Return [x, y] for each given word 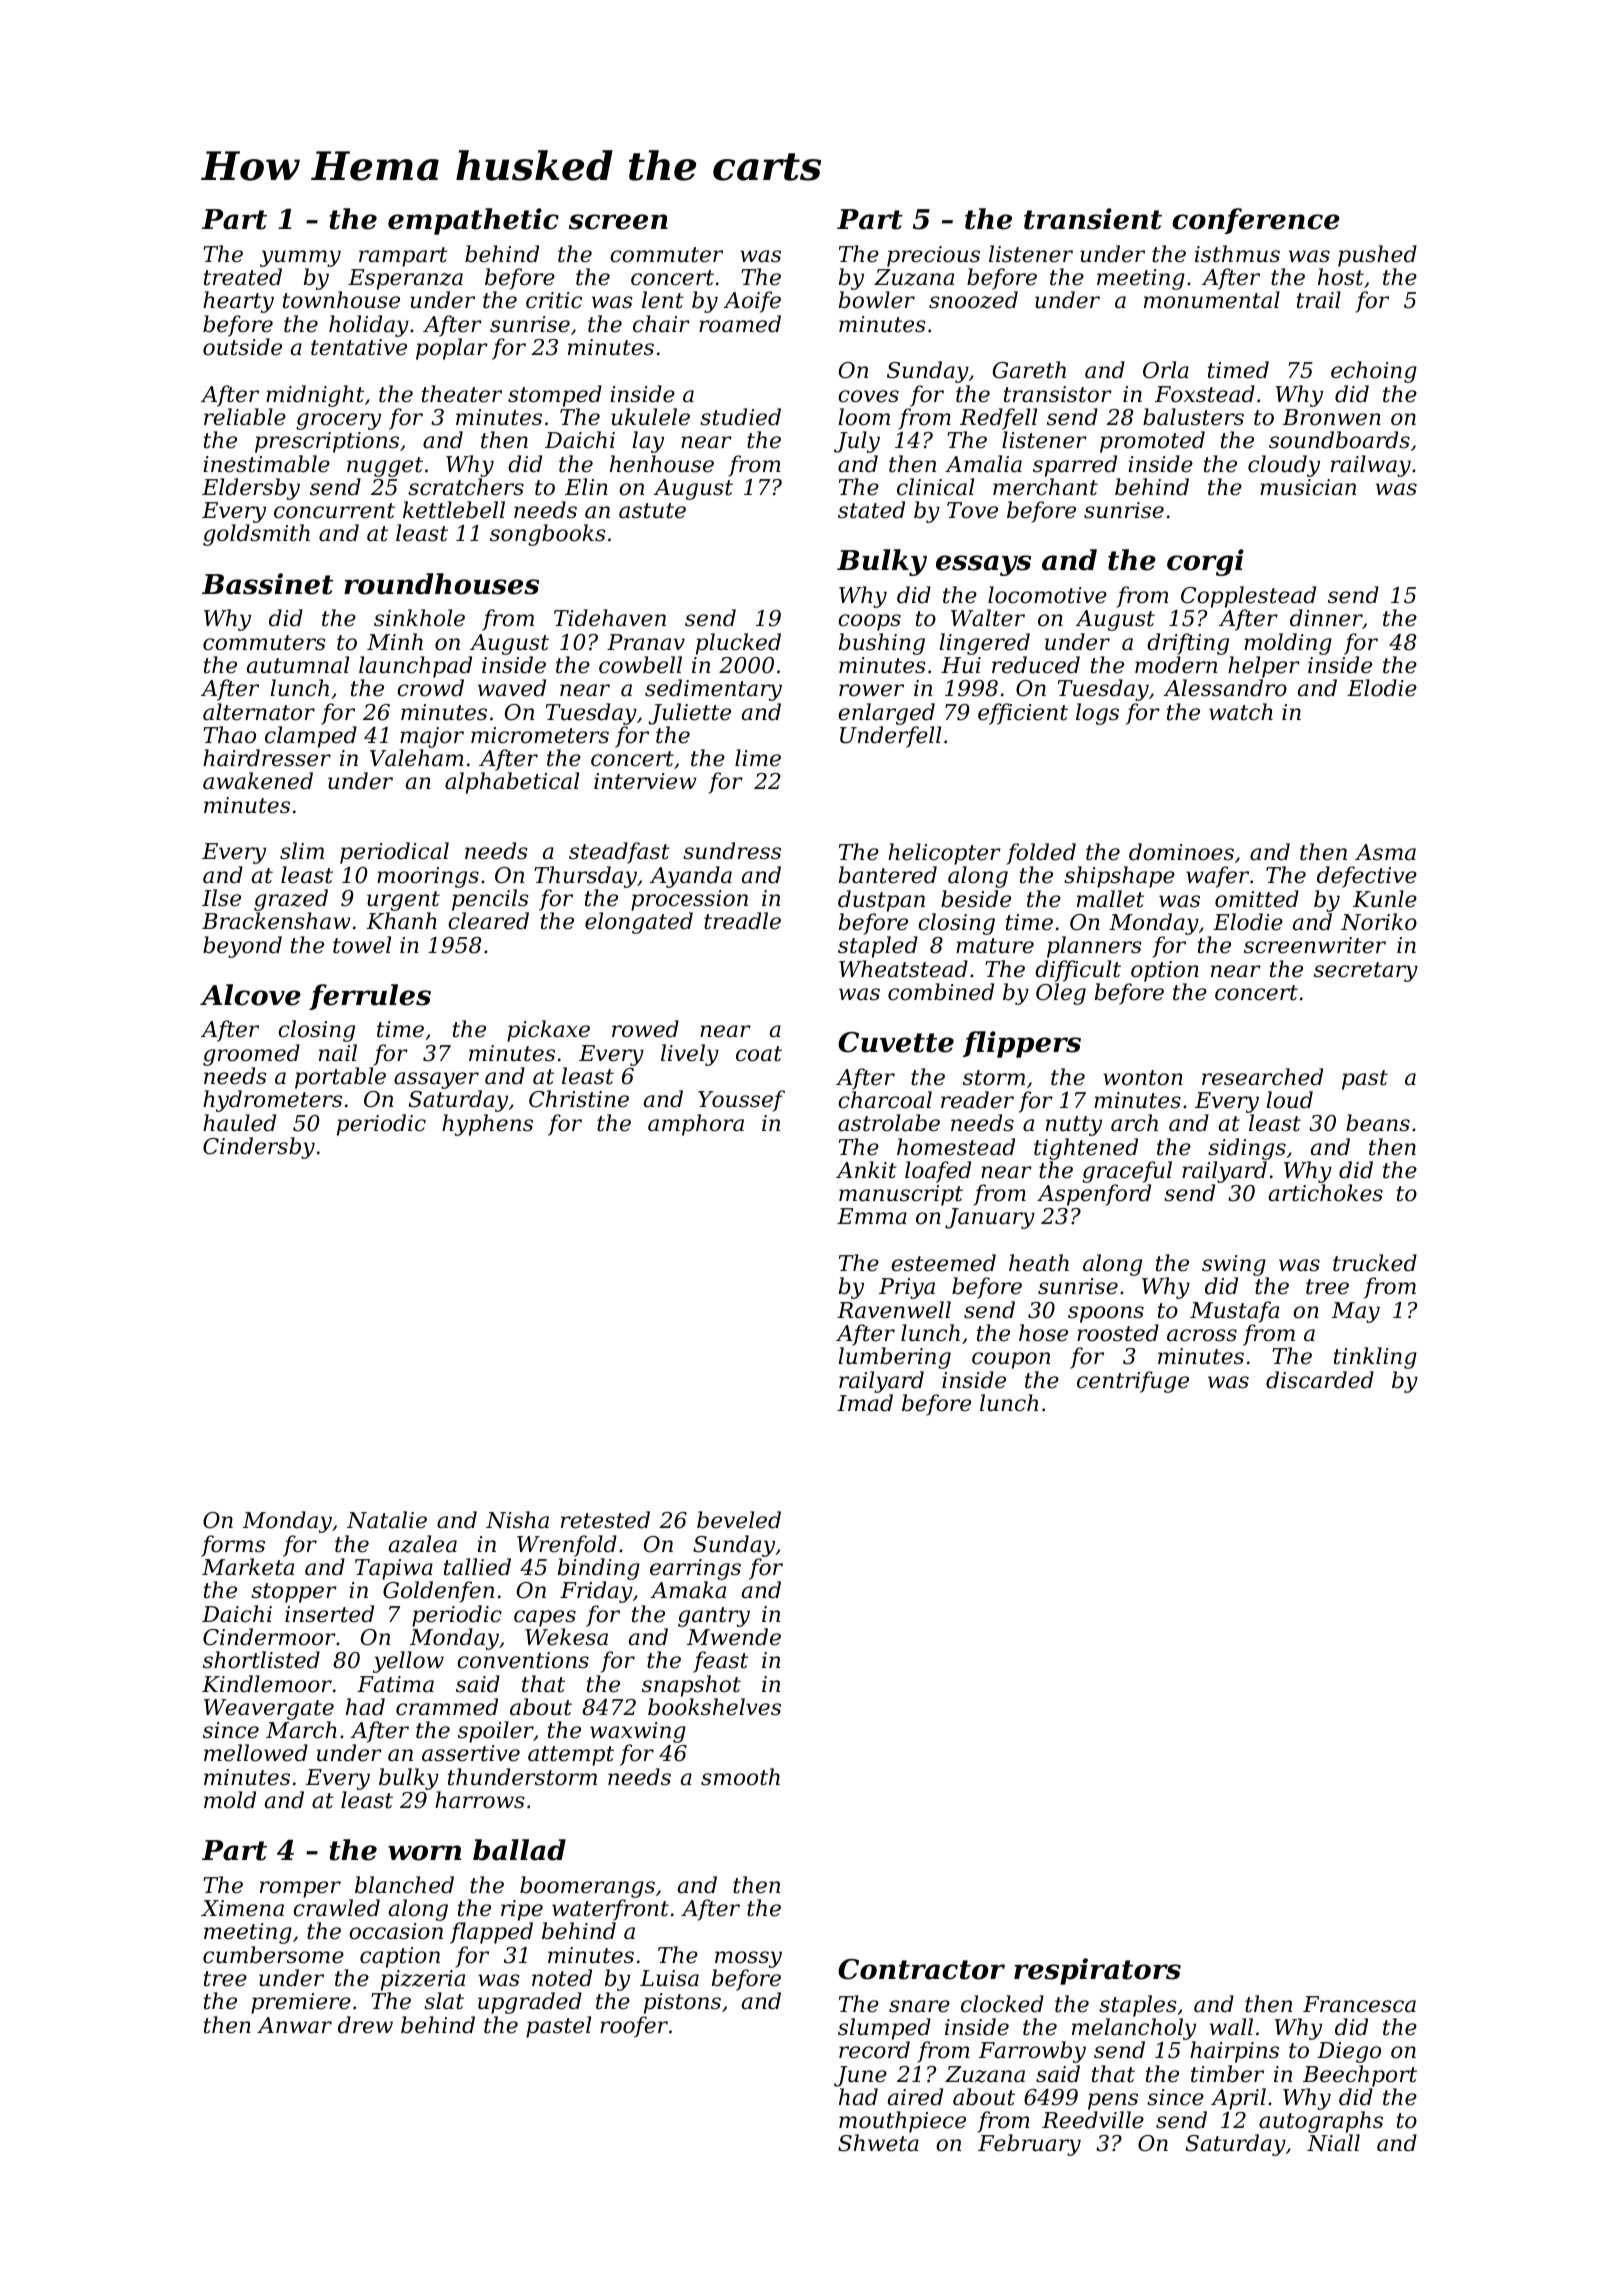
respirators [1097, 1971]
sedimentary [713, 690]
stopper [294, 1593]
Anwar [294, 2025]
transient [1093, 219]
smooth [740, 1777]
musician [1308, 487]
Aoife [752, 302]
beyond [242, 947]
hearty [238, 302]
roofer [634, 2027]
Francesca [1359, 2004]
